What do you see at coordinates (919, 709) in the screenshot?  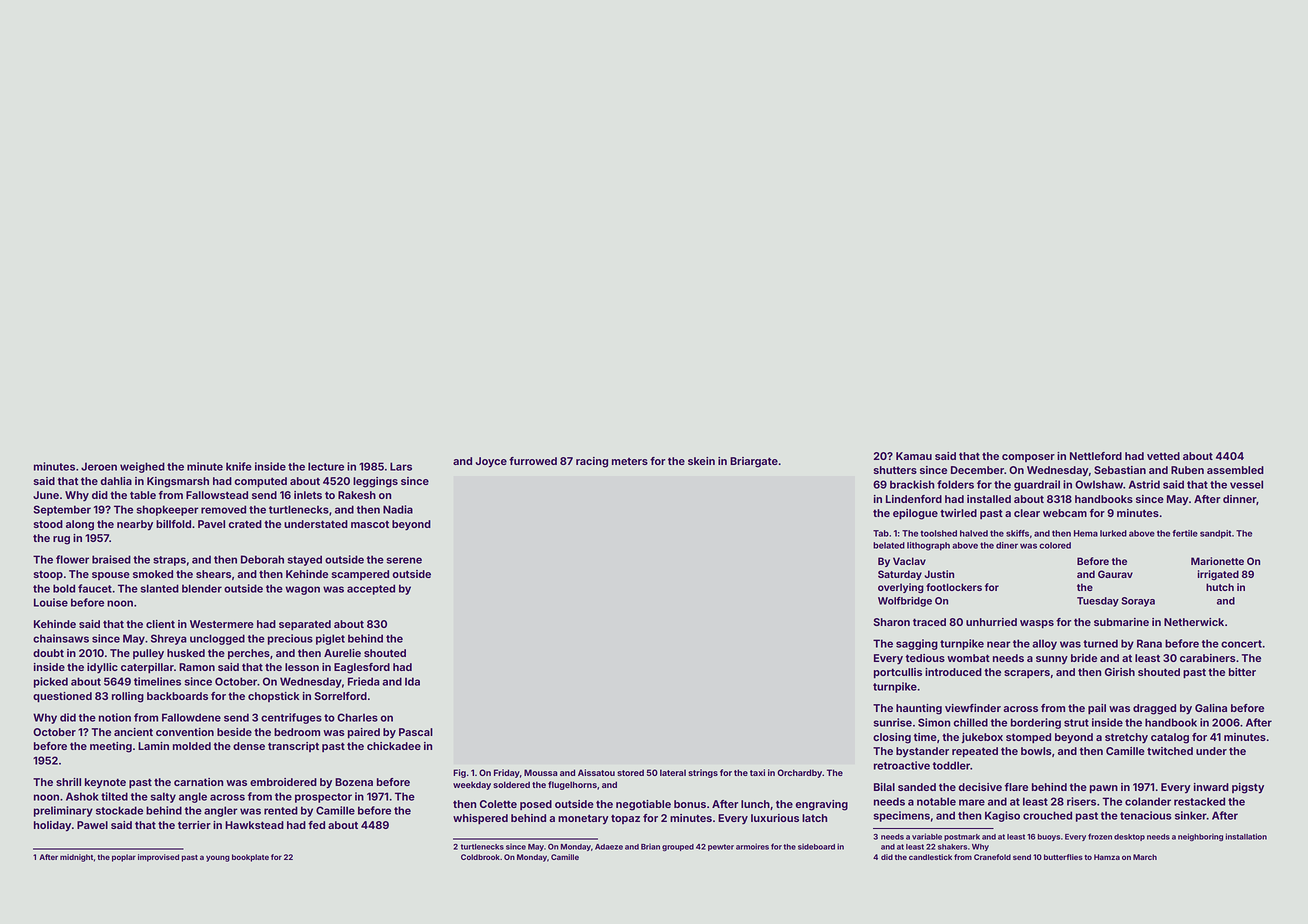 I see `haunting` at bounding box center [919, 709].
